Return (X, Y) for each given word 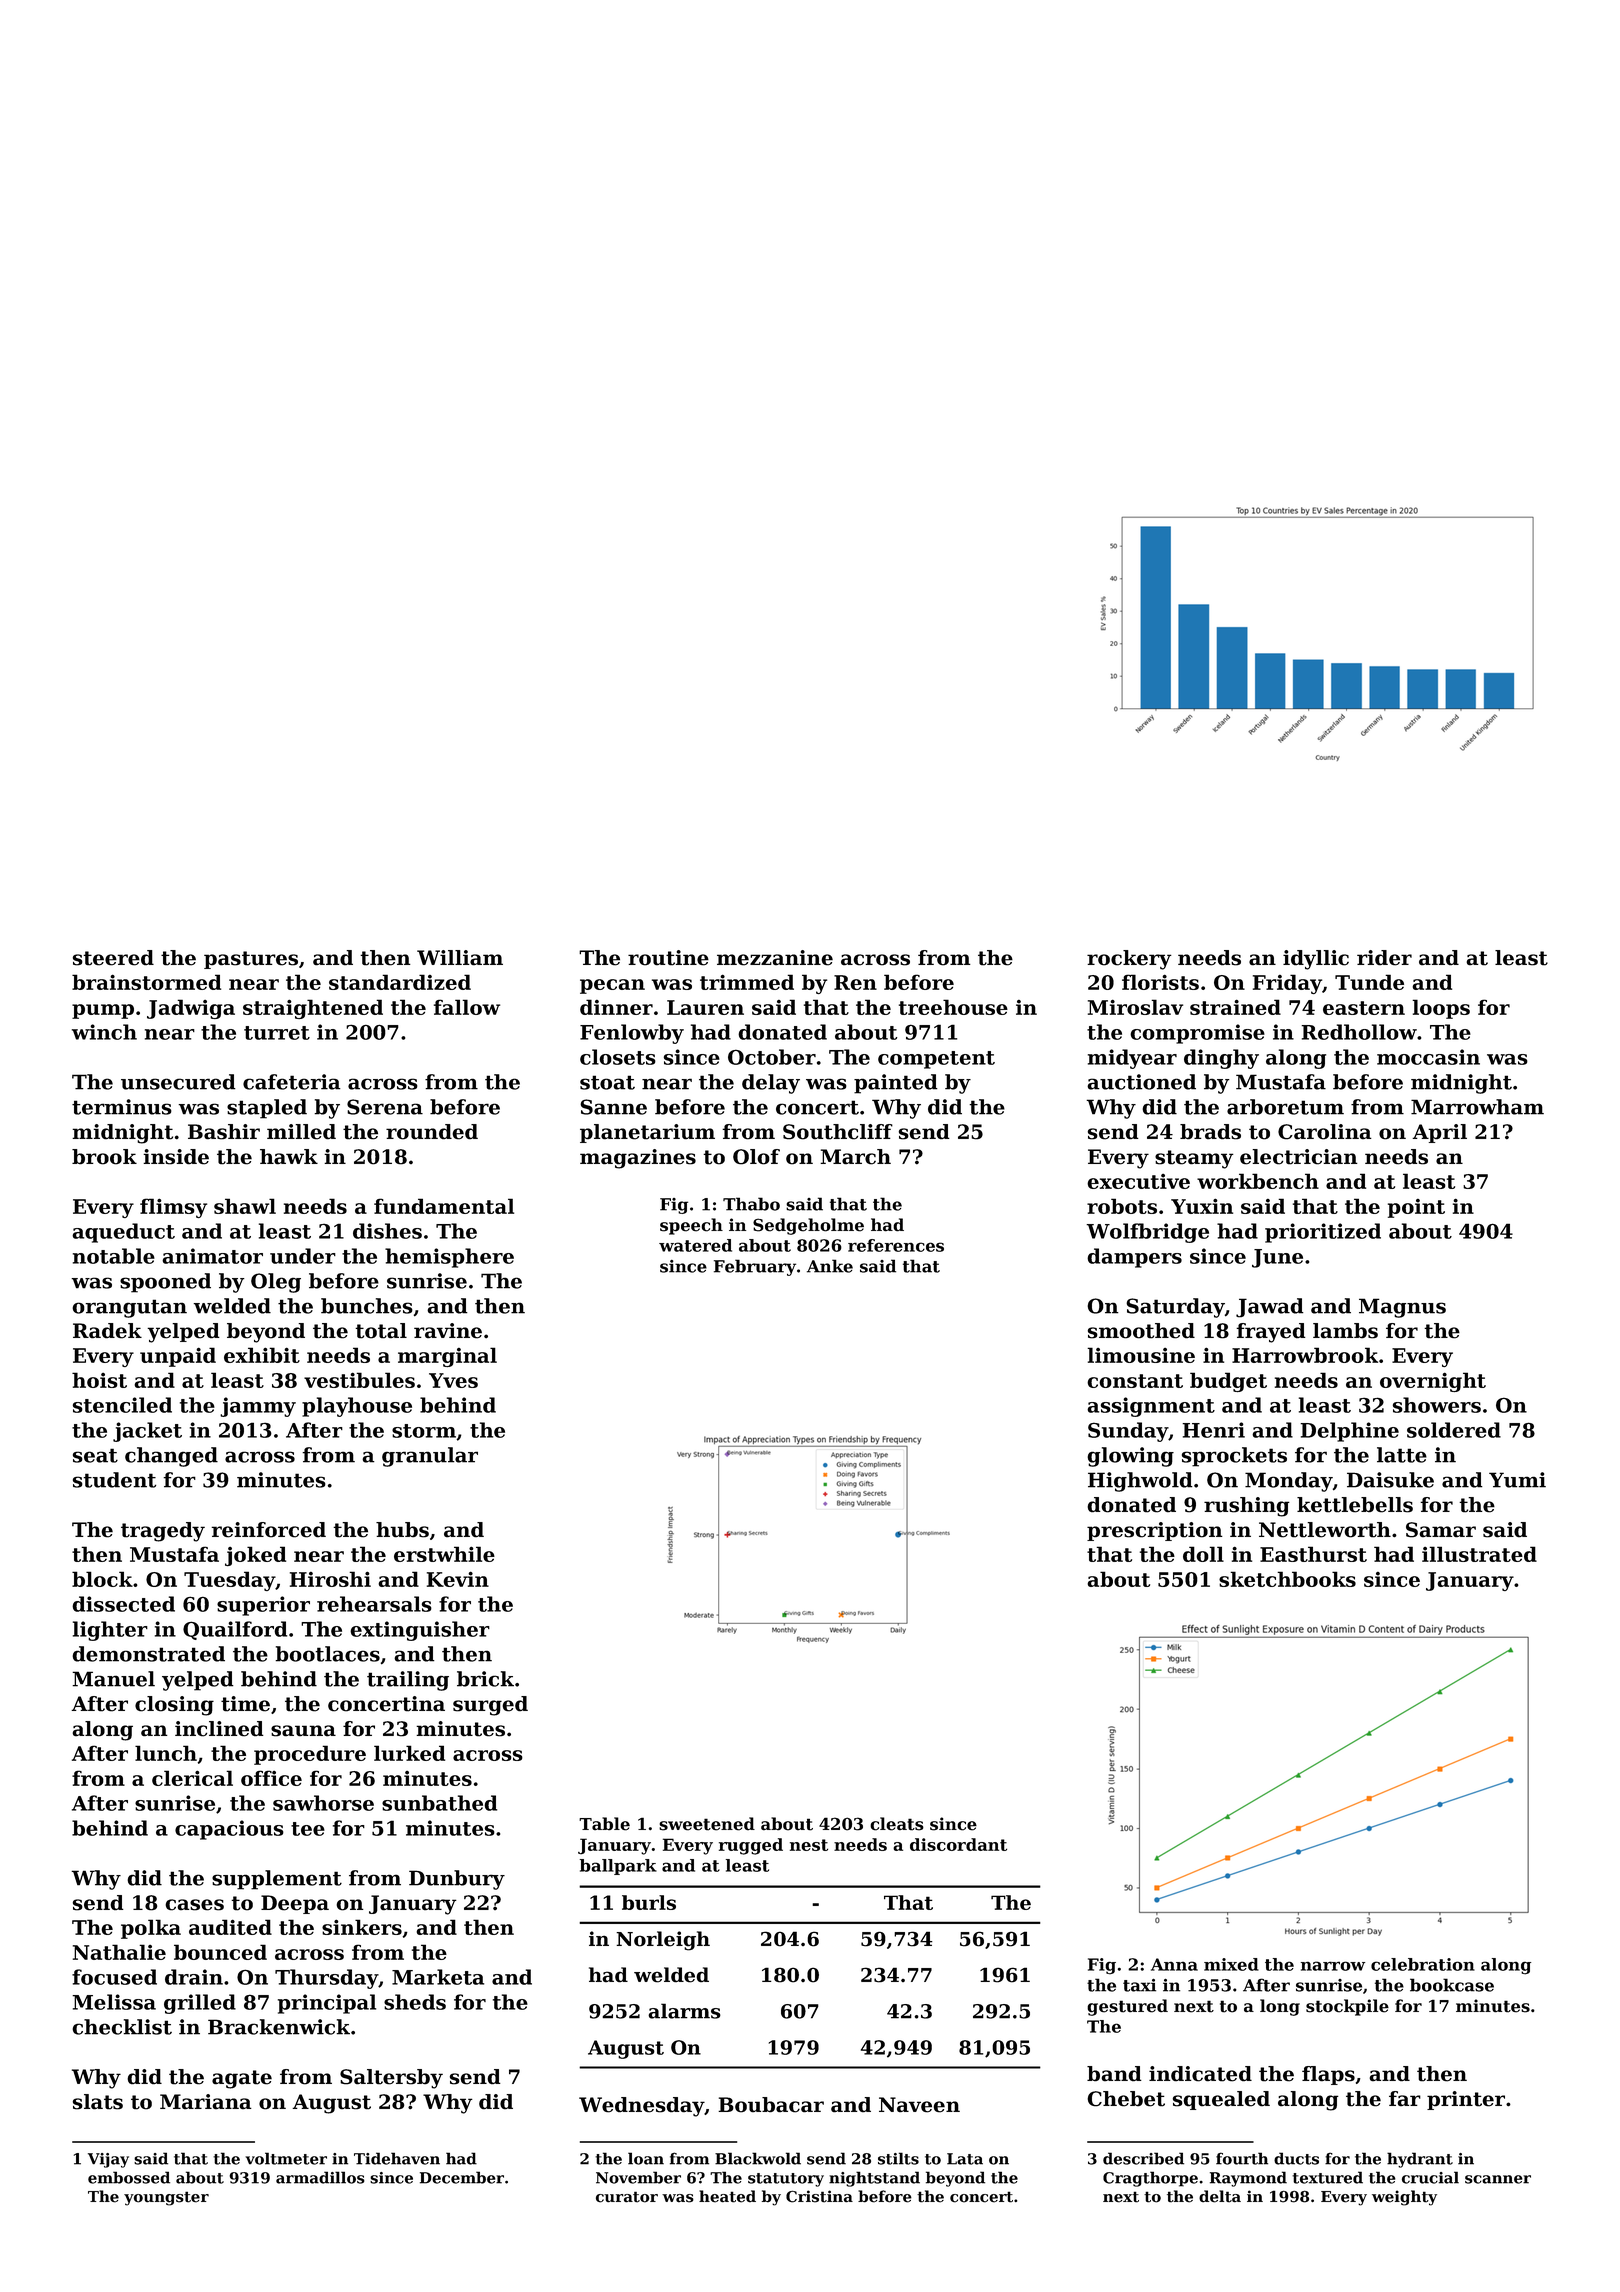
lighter (110, 1631)
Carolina (1325, 1132)
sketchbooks (1287, 1579)
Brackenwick (279, 2027)
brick (485, 1679)
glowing (1130, 1457)
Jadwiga (191, 1009)
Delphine (1349, 1432)
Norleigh (663, 1941)
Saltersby (391, 2079)
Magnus (1402, 1308)
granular (430, 1457)
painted (896, 1084)
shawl (245, 1206)
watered (695, 1245)
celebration (1423, 1964)
